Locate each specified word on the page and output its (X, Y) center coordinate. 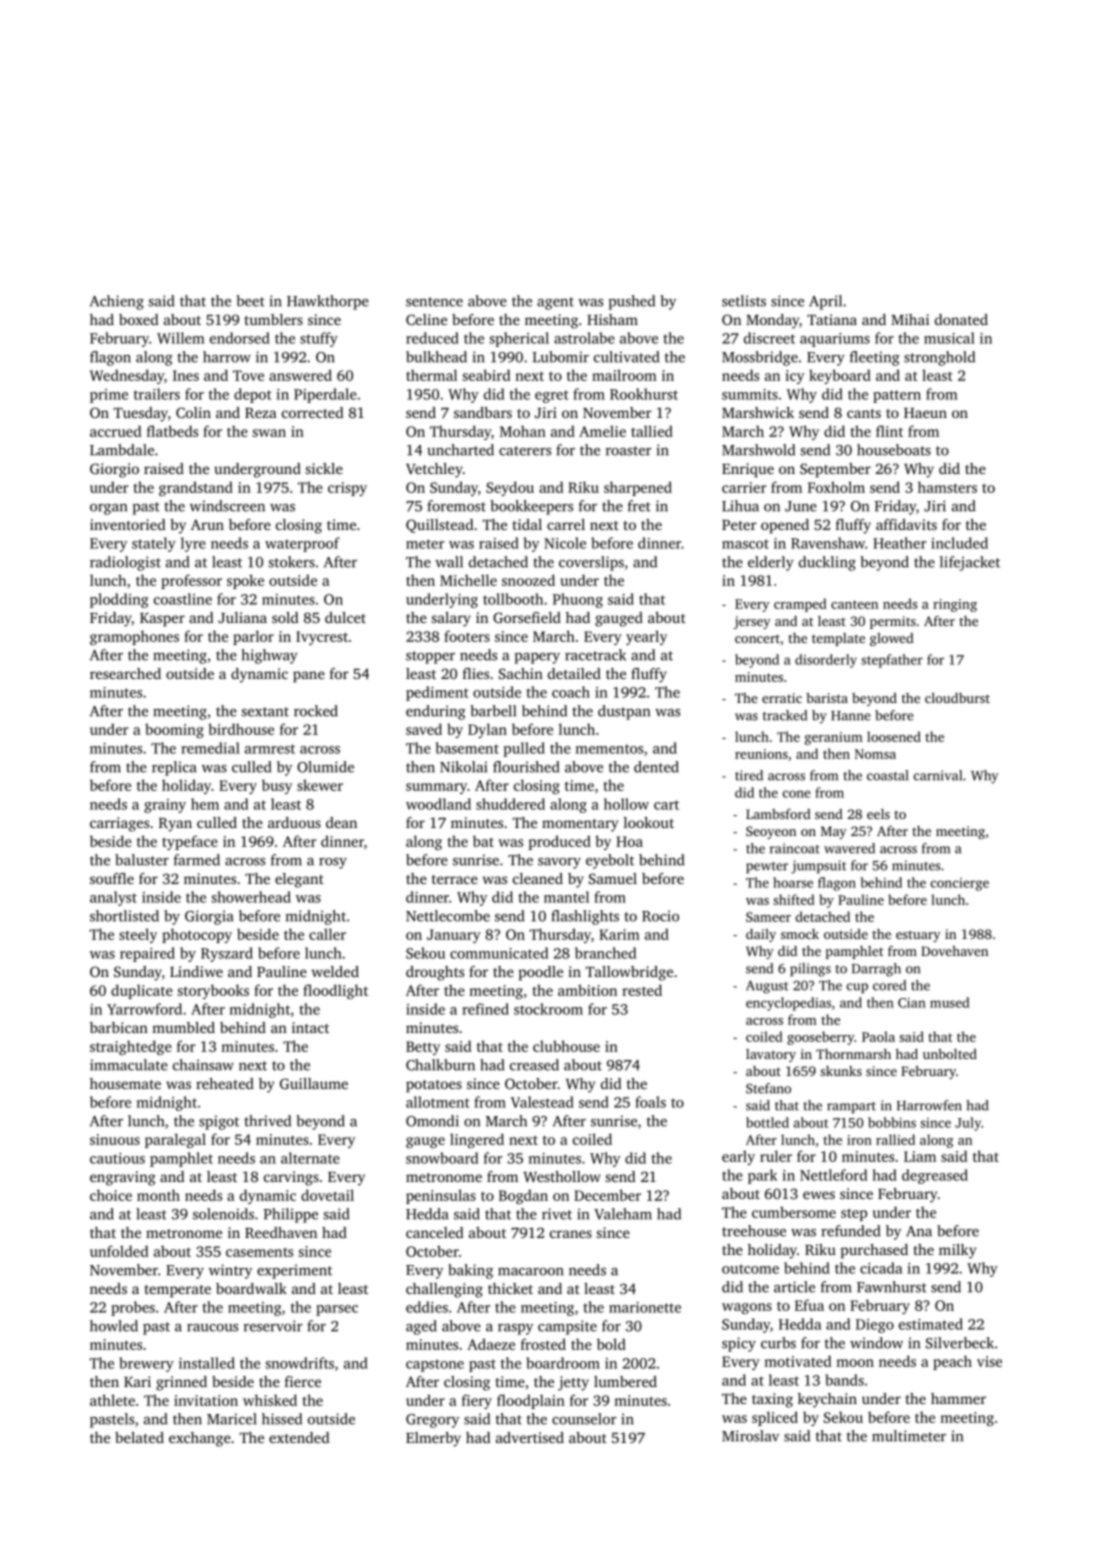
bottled (767, 1122)
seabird (486, 375)
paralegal (175, 1140)
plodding (119, 600)
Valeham (623, 1214)
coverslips (591, 563)
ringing (955, 605)
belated (139, 1437)
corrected (312, 412)
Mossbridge (760, 358)
